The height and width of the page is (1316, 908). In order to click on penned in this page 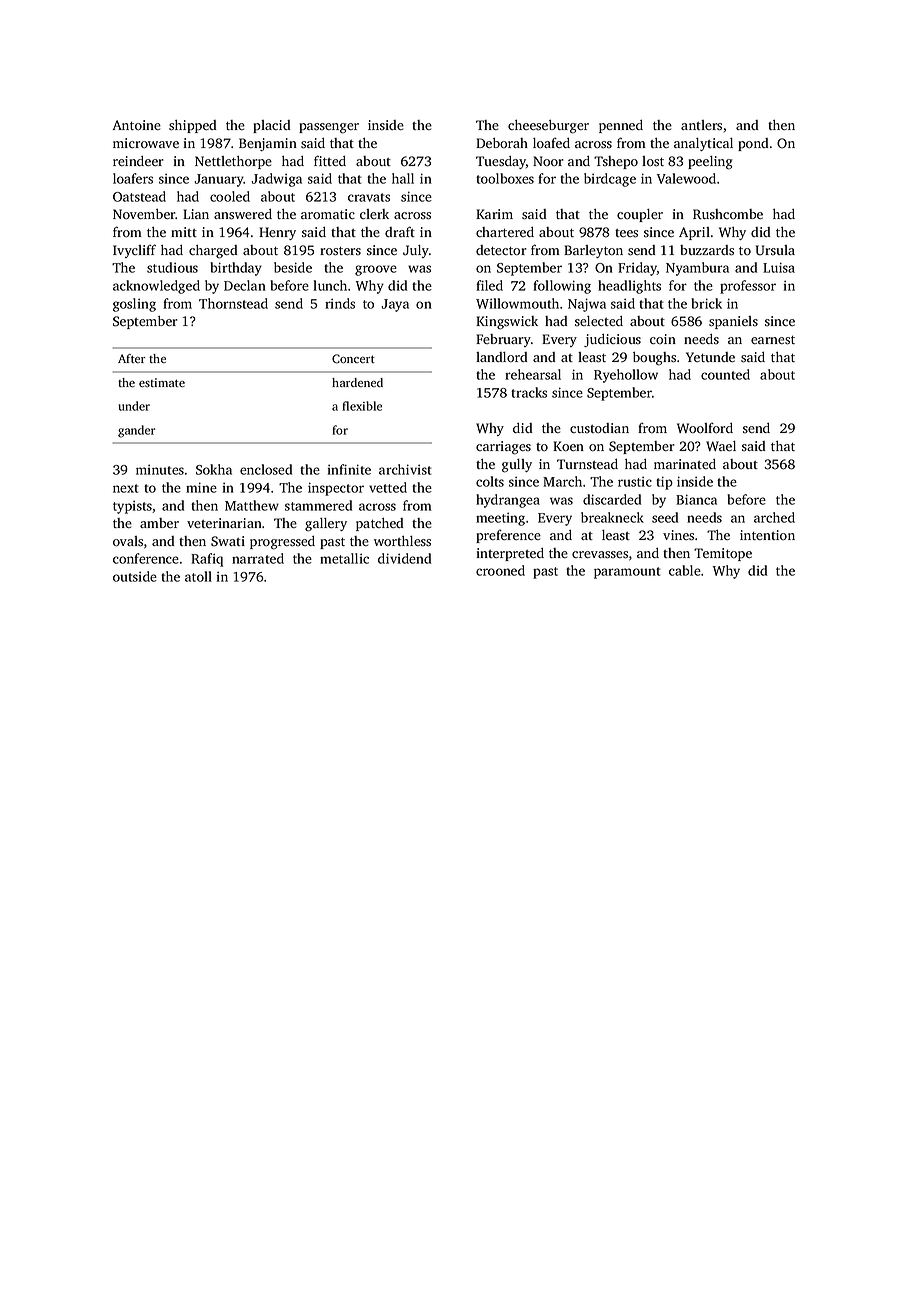, I will do `click(621, 126)`.
